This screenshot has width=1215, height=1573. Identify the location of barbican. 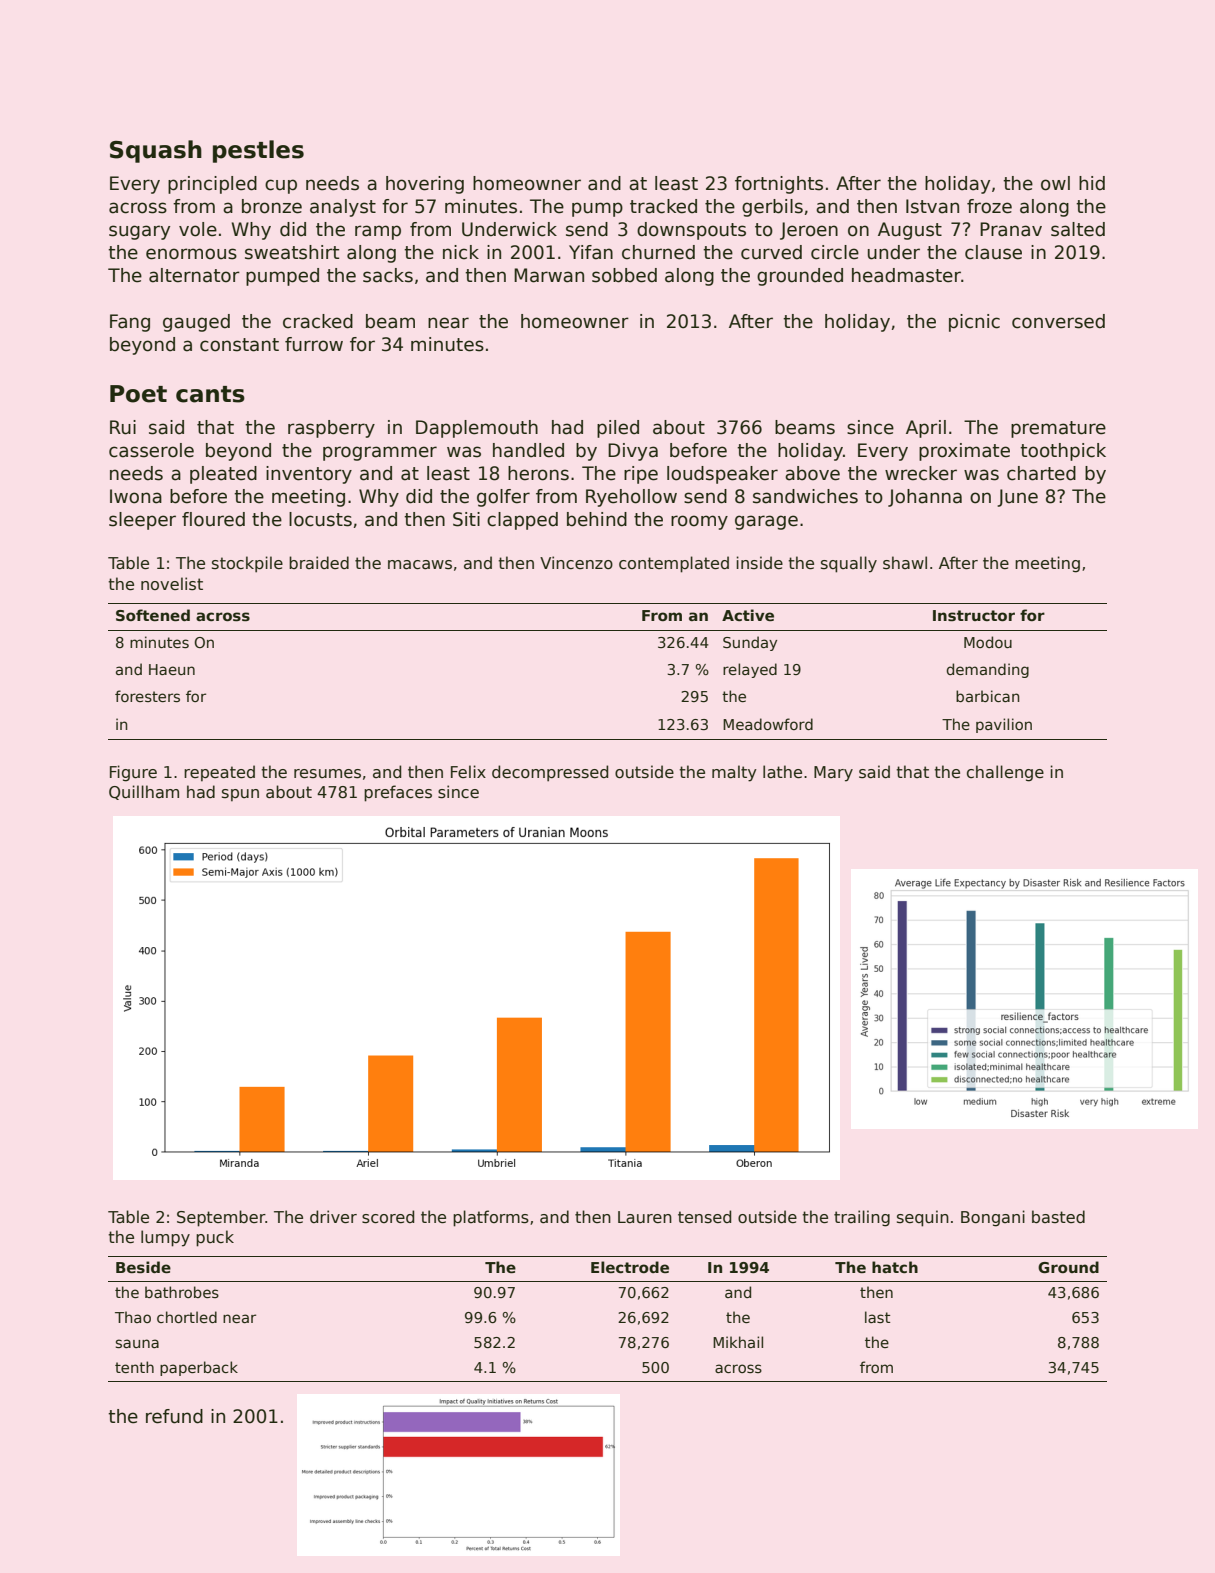
(988, 696).
